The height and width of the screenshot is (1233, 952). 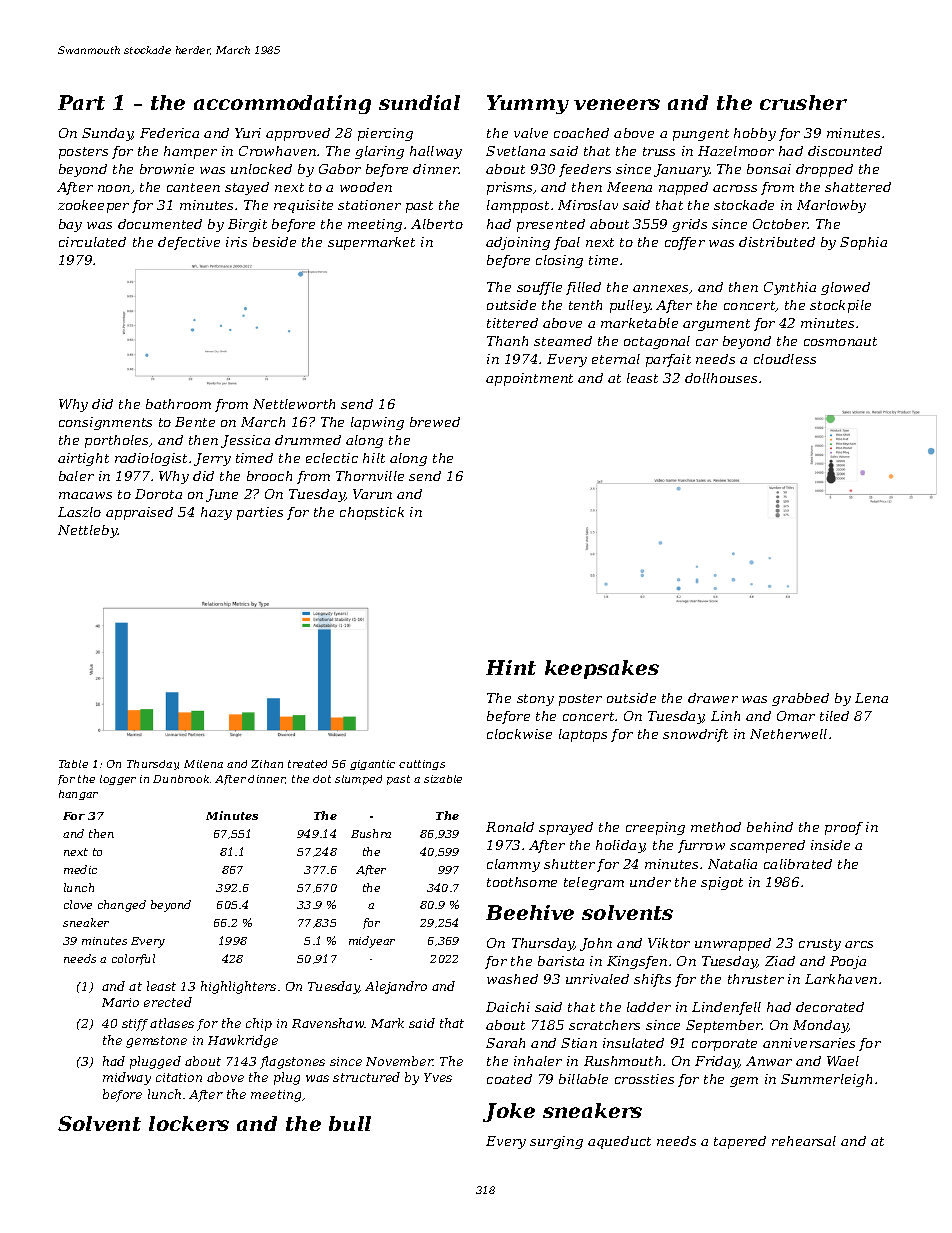 I want to click on Nettleby, so click(x=88, y=531).
